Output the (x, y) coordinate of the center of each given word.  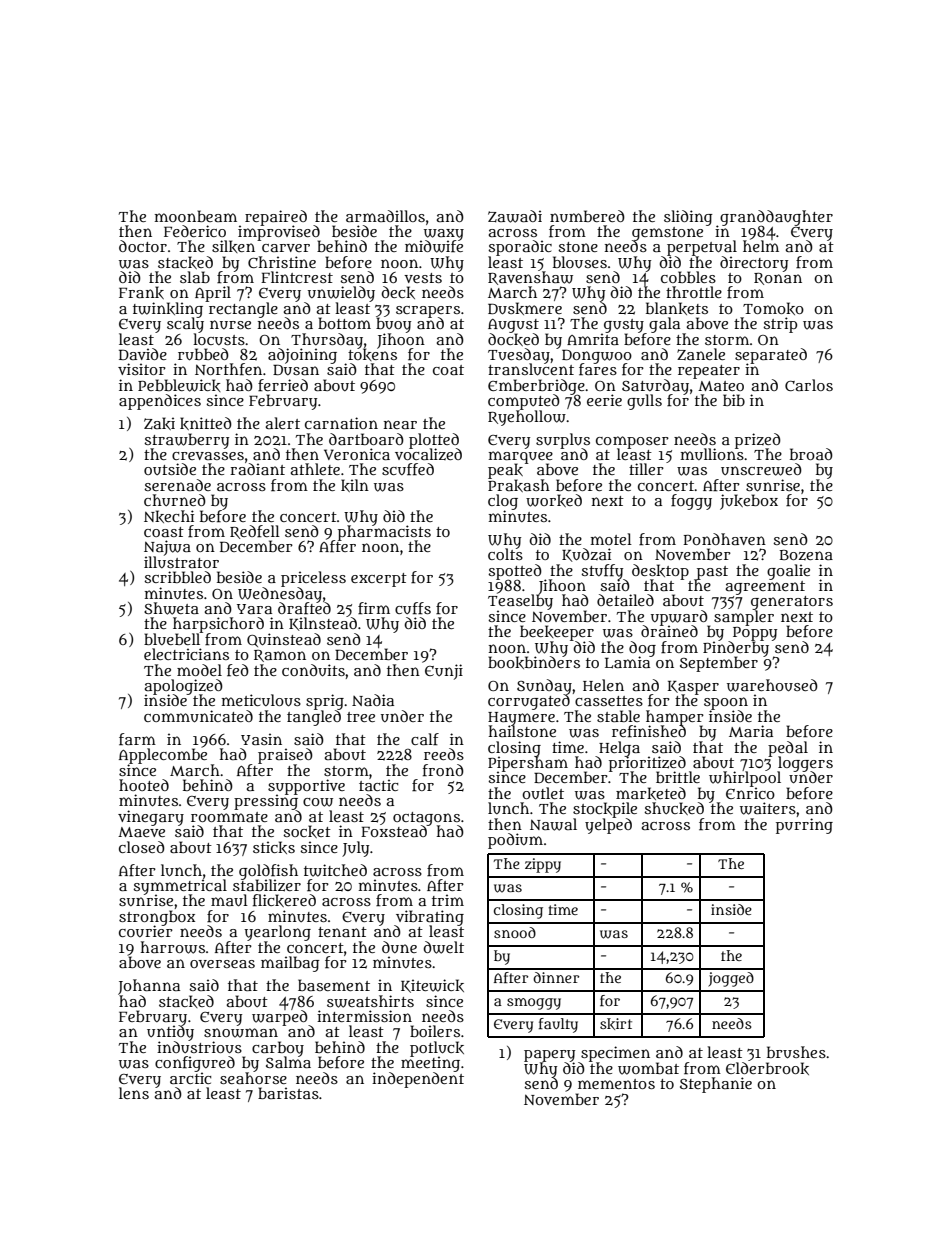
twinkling (168, 310)
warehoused (772, 685)
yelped (608, 826)
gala (664, 325)
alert (283, 423)
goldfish (268, 871)
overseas (222, 964)
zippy (543, 865)
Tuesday (519, 356)
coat (448, 370)
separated (771, 356)
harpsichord (218, 625)
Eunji (444, 672)
